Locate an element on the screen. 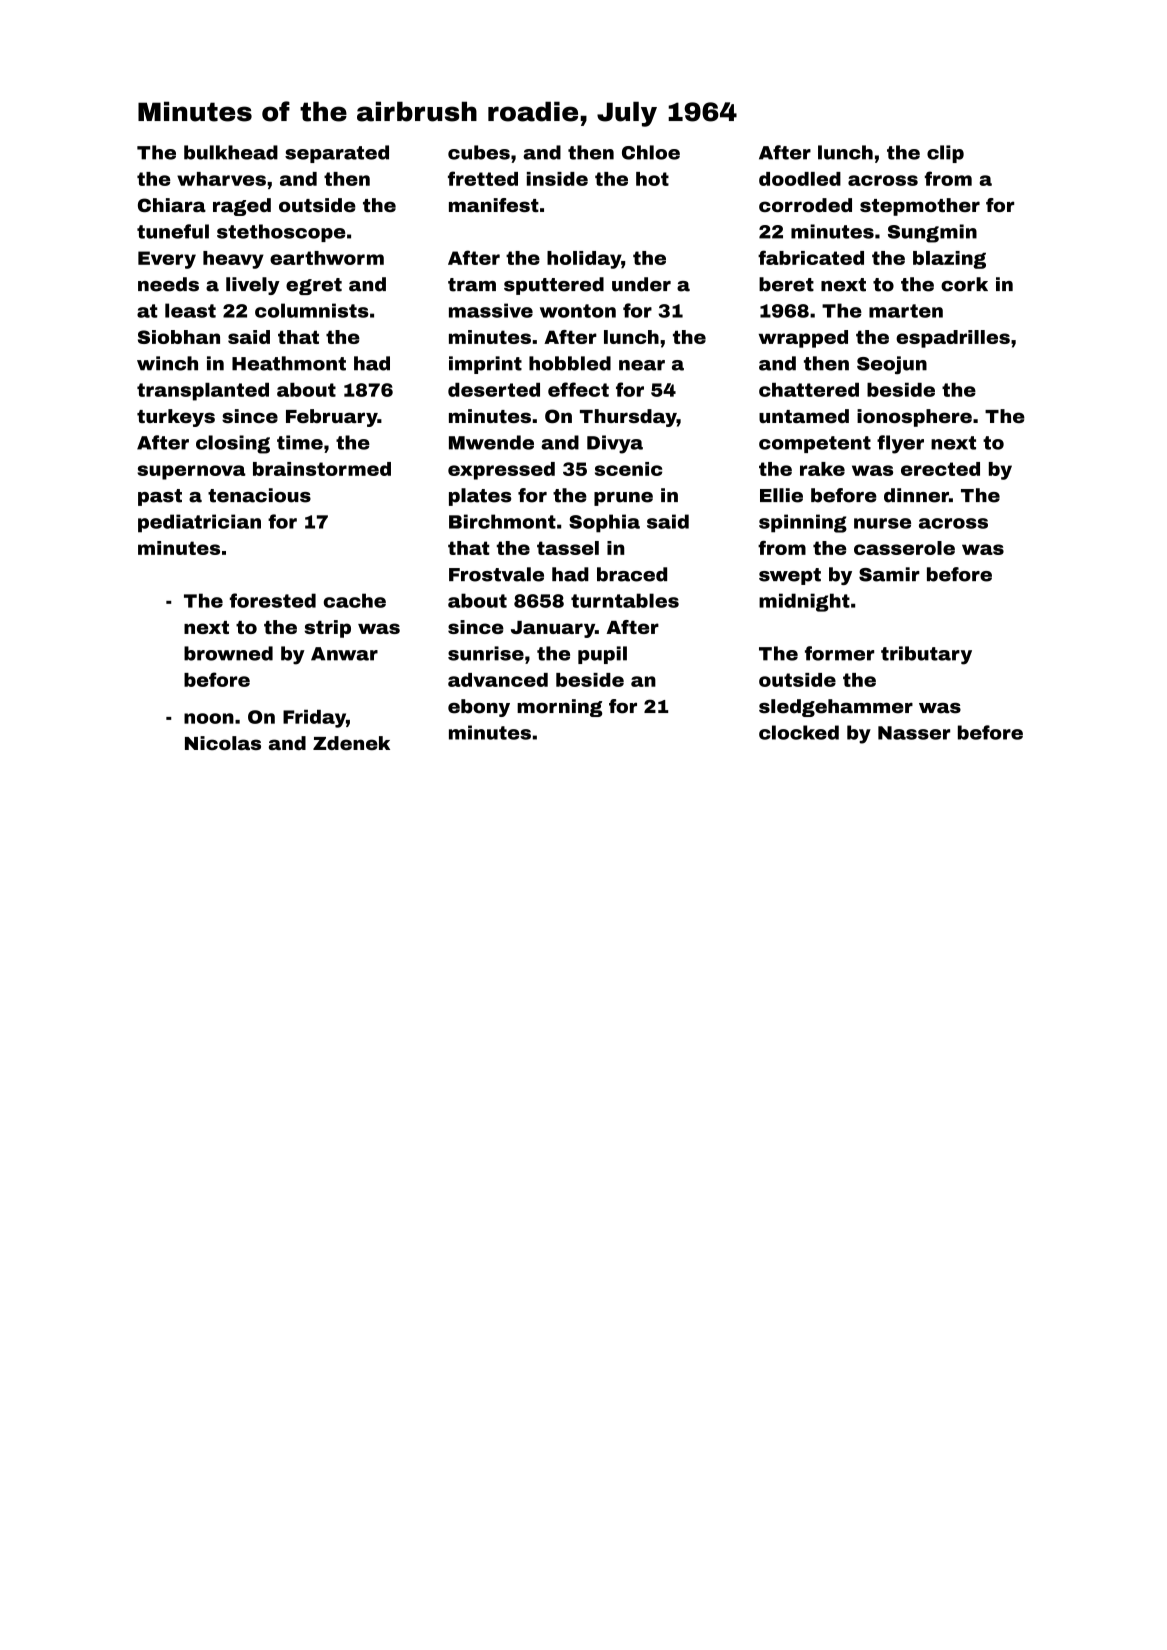 The width and height of the screenshot is (1167, 1650). cache is located at coordinates (355, 600).
